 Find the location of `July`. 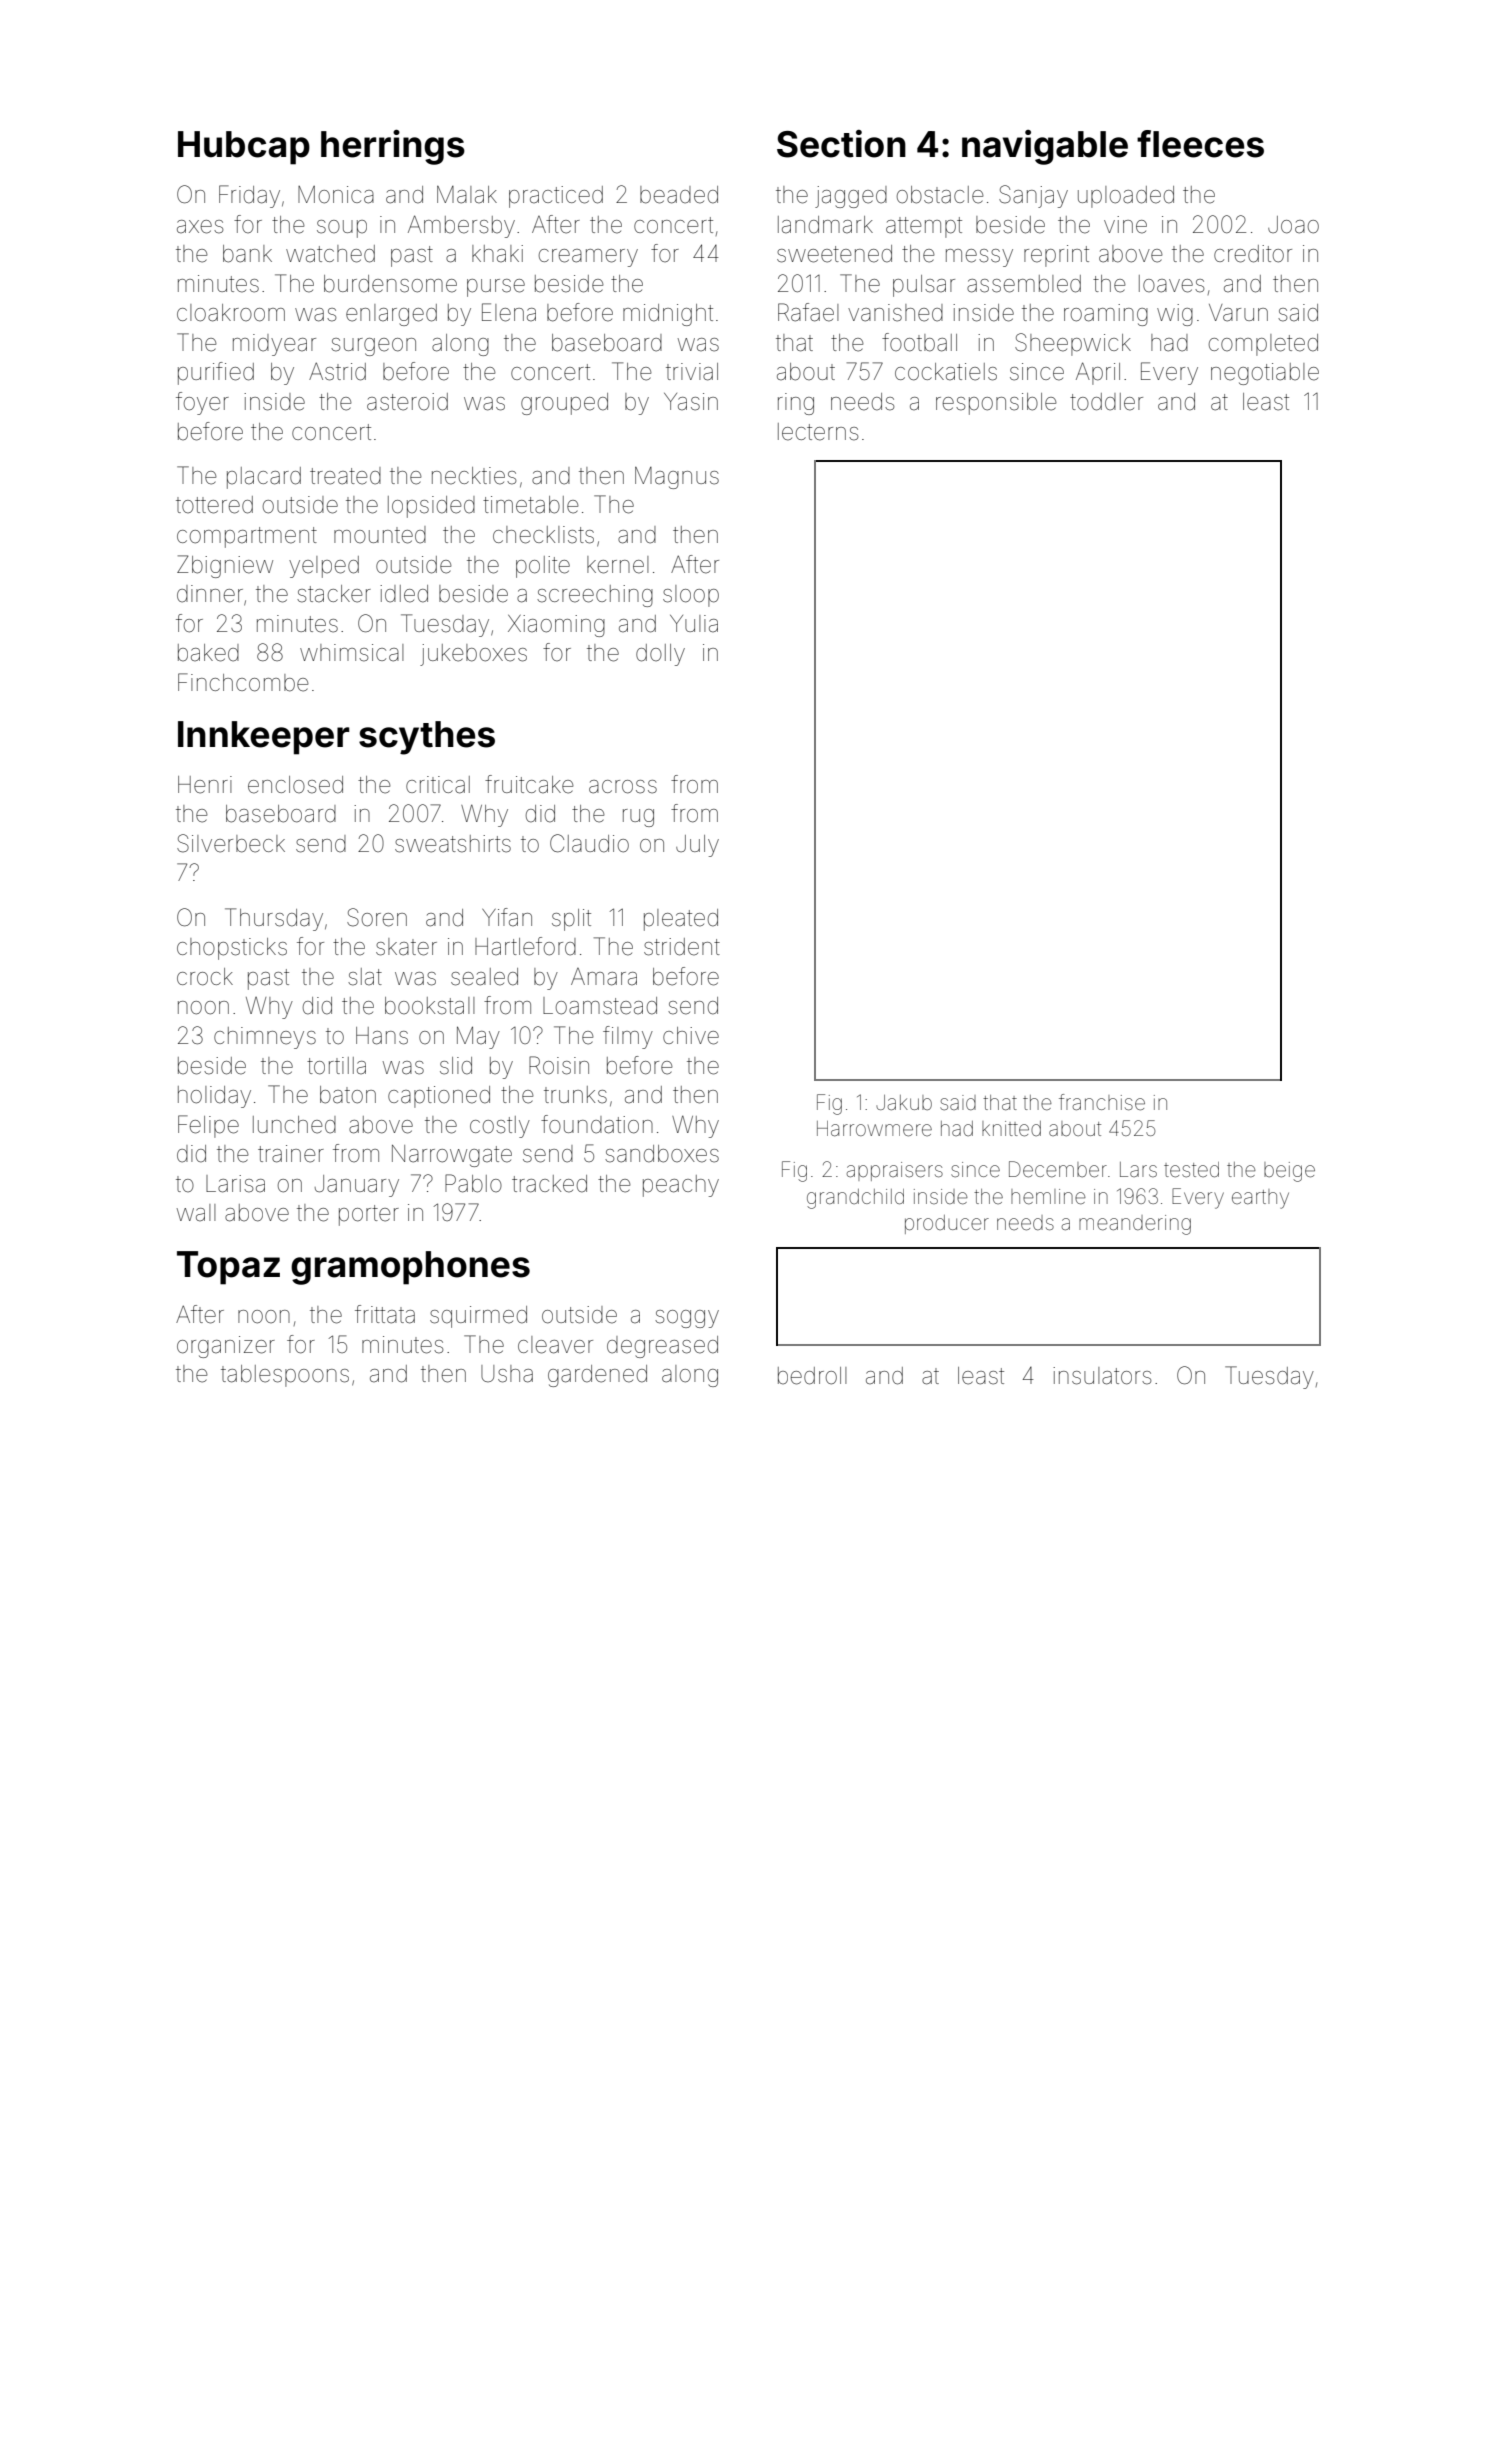

July is located at coordinates (697, 846).
